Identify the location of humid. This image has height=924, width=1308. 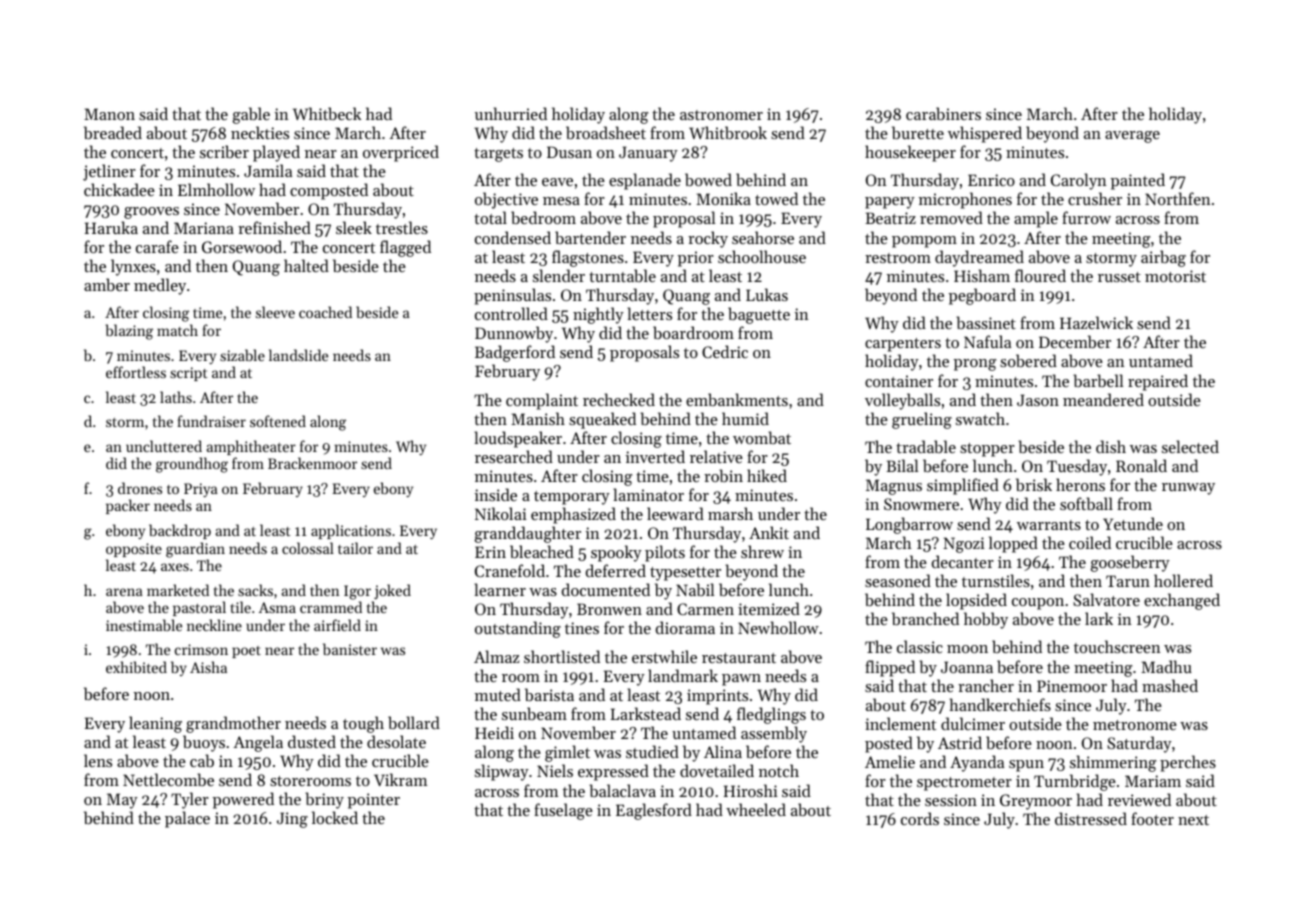
(745, 418).
